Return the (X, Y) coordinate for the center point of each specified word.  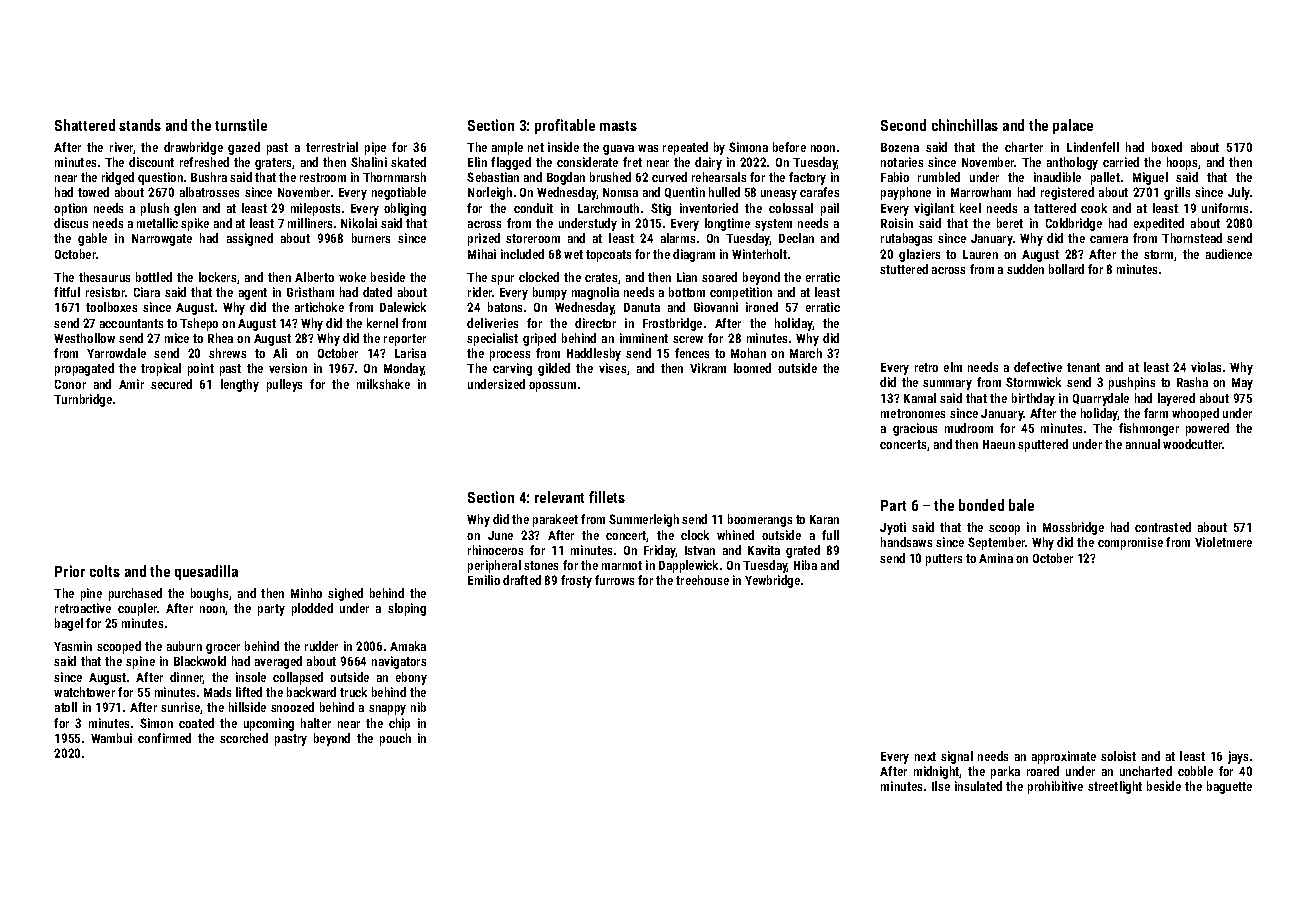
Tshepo (199, 324)
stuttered (904, 269)
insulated (978, 786)
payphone (906, 193)
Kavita (764, 550)
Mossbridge (1073, 528)
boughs (209, 594)
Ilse (941, 786)
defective (1038, 367)
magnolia (595, 293)
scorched (244, 738)
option (70, 209)
